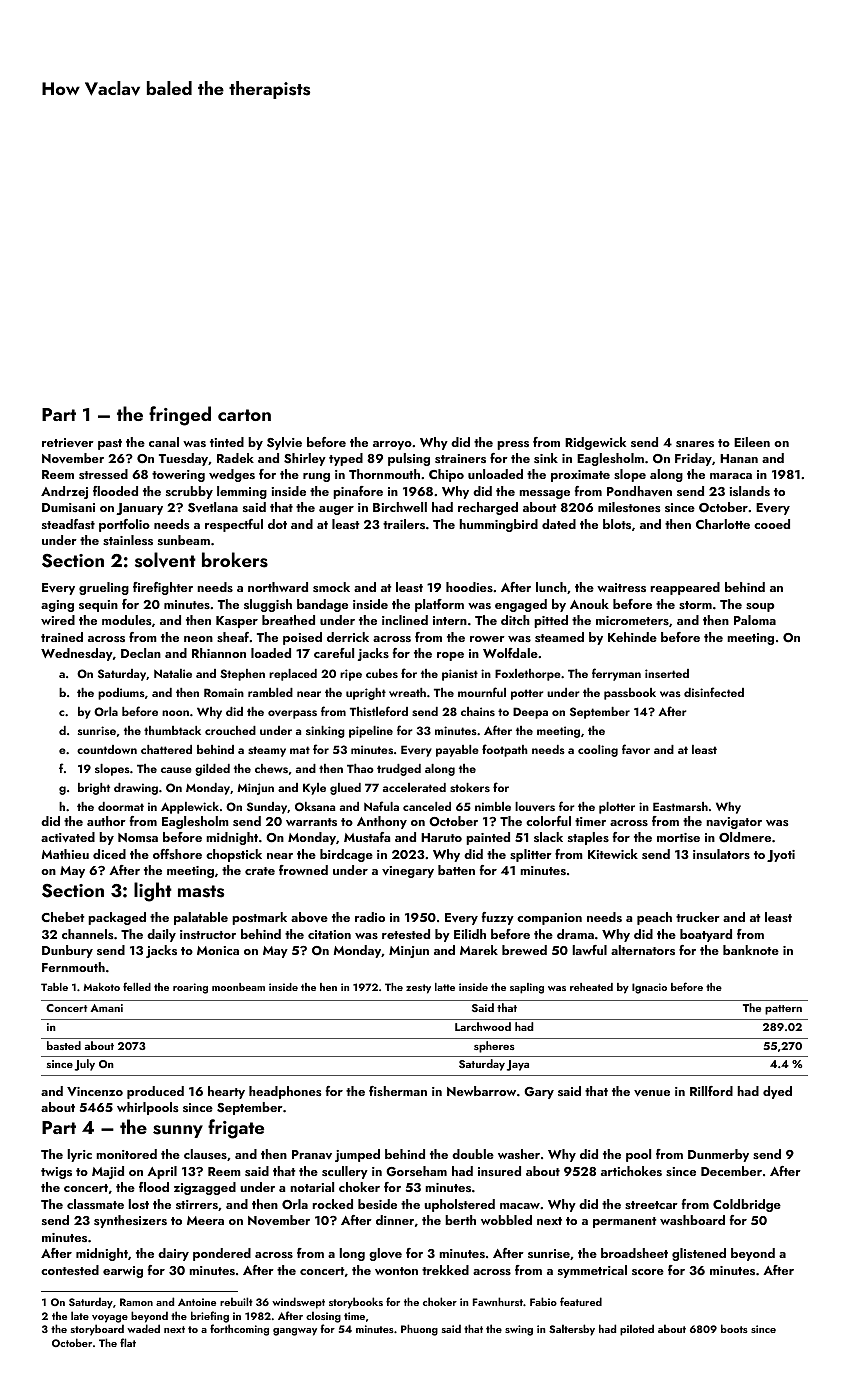  I want to click on late, so click(80, 1315).
